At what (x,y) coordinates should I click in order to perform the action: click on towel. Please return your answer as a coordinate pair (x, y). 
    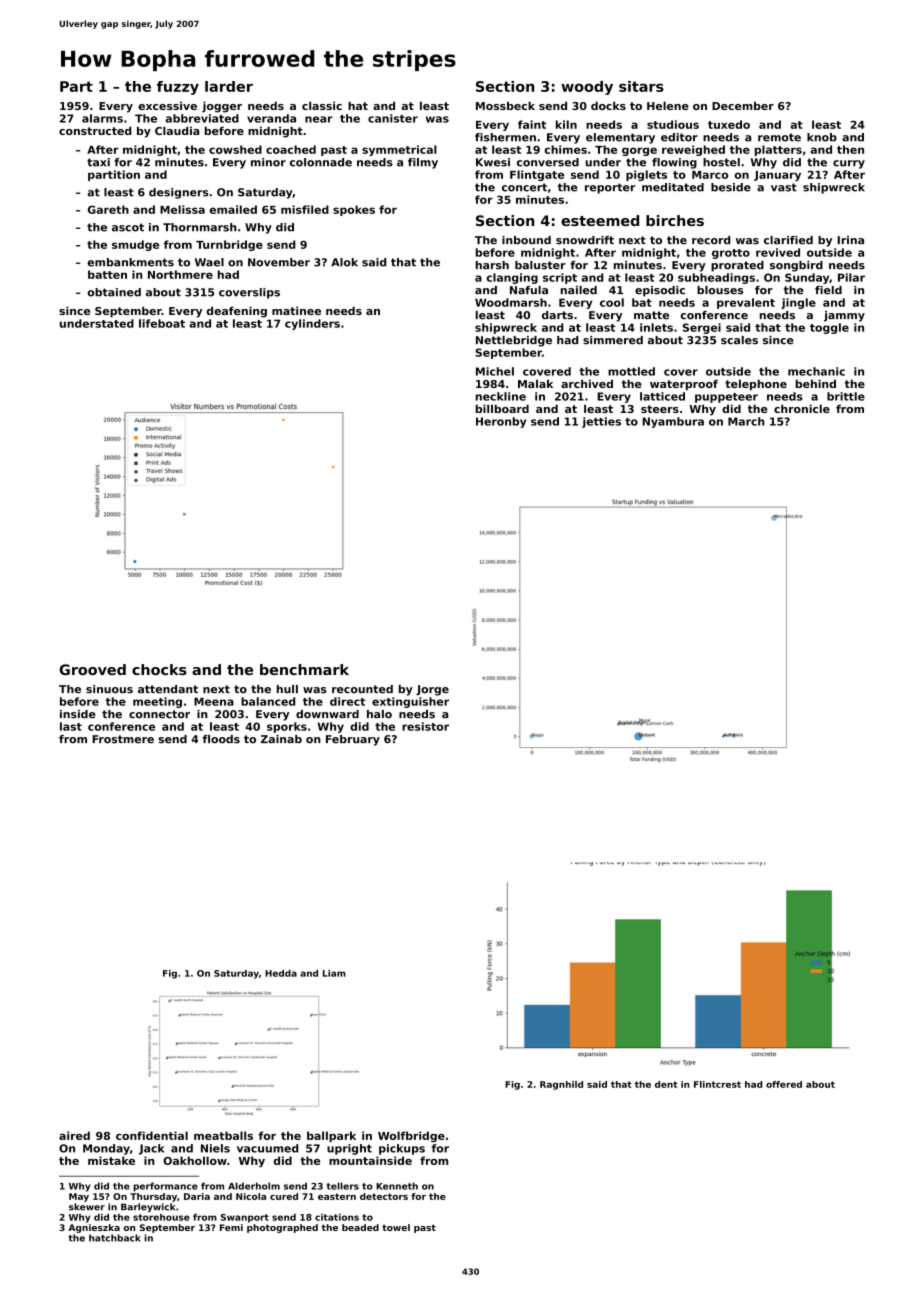
    Looking at the image, I should click on (396, 1227).
